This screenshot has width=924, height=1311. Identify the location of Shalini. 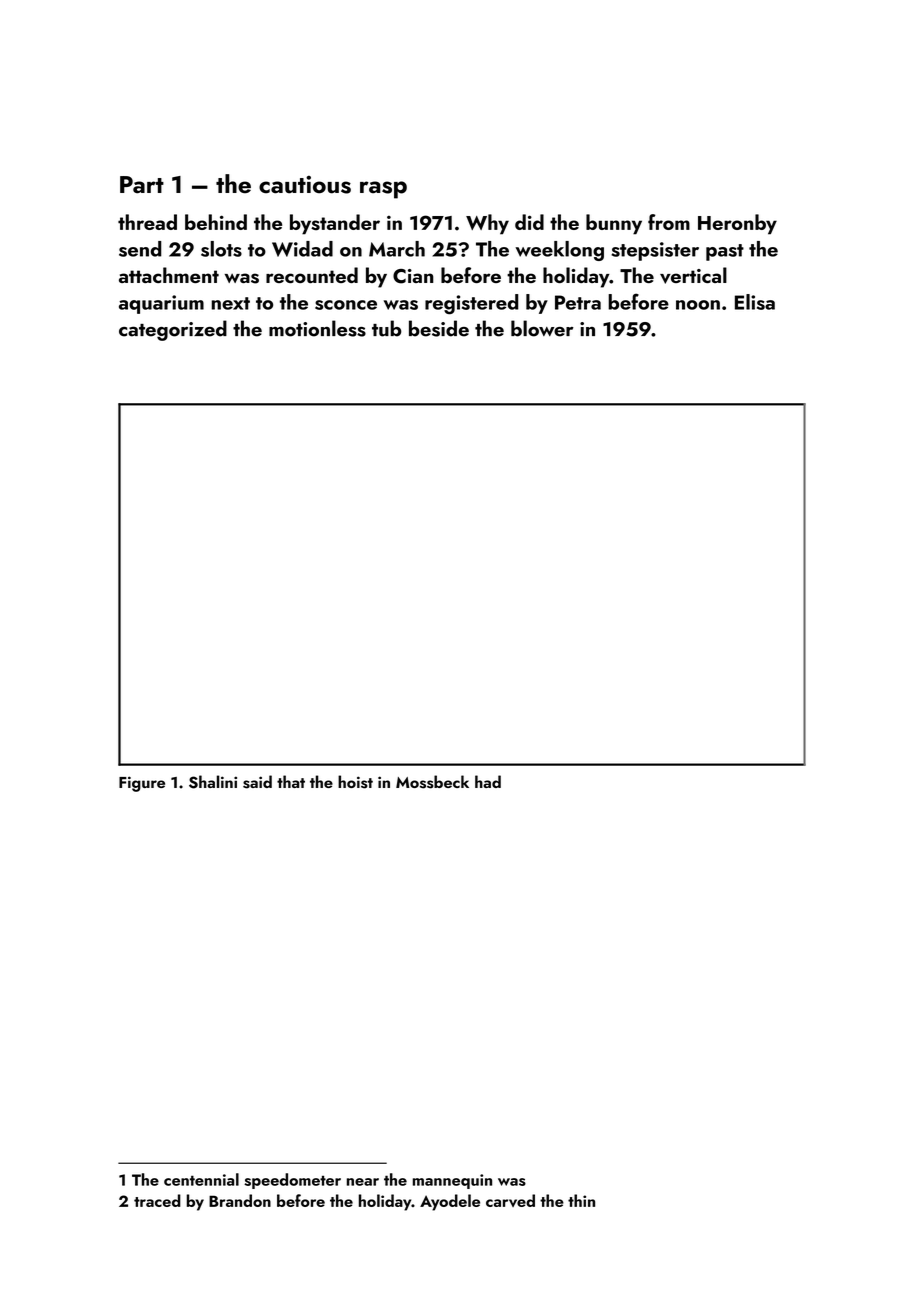
(213, 782).
